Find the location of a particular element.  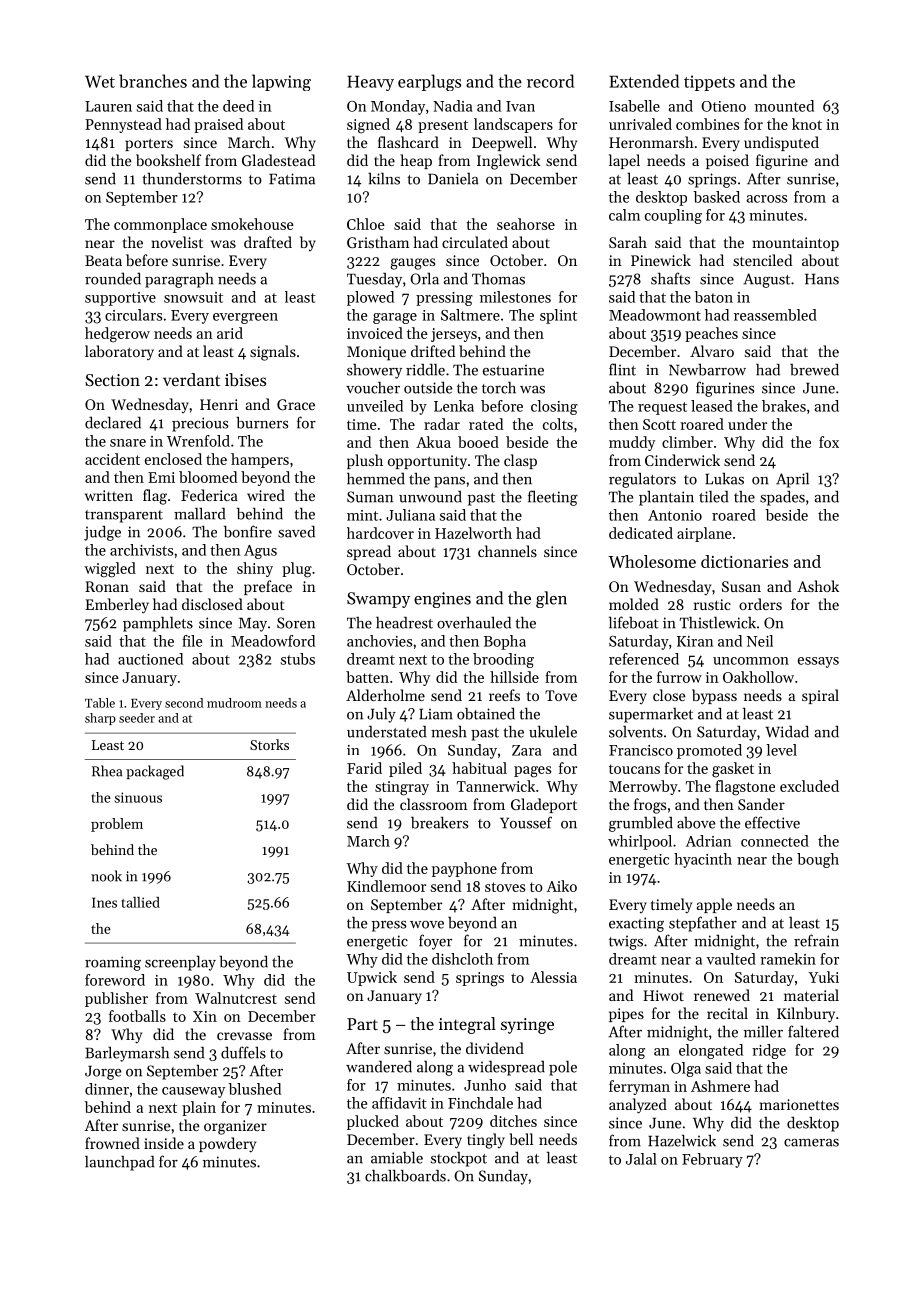

Jorge is located at coordinates (103, 1073).
